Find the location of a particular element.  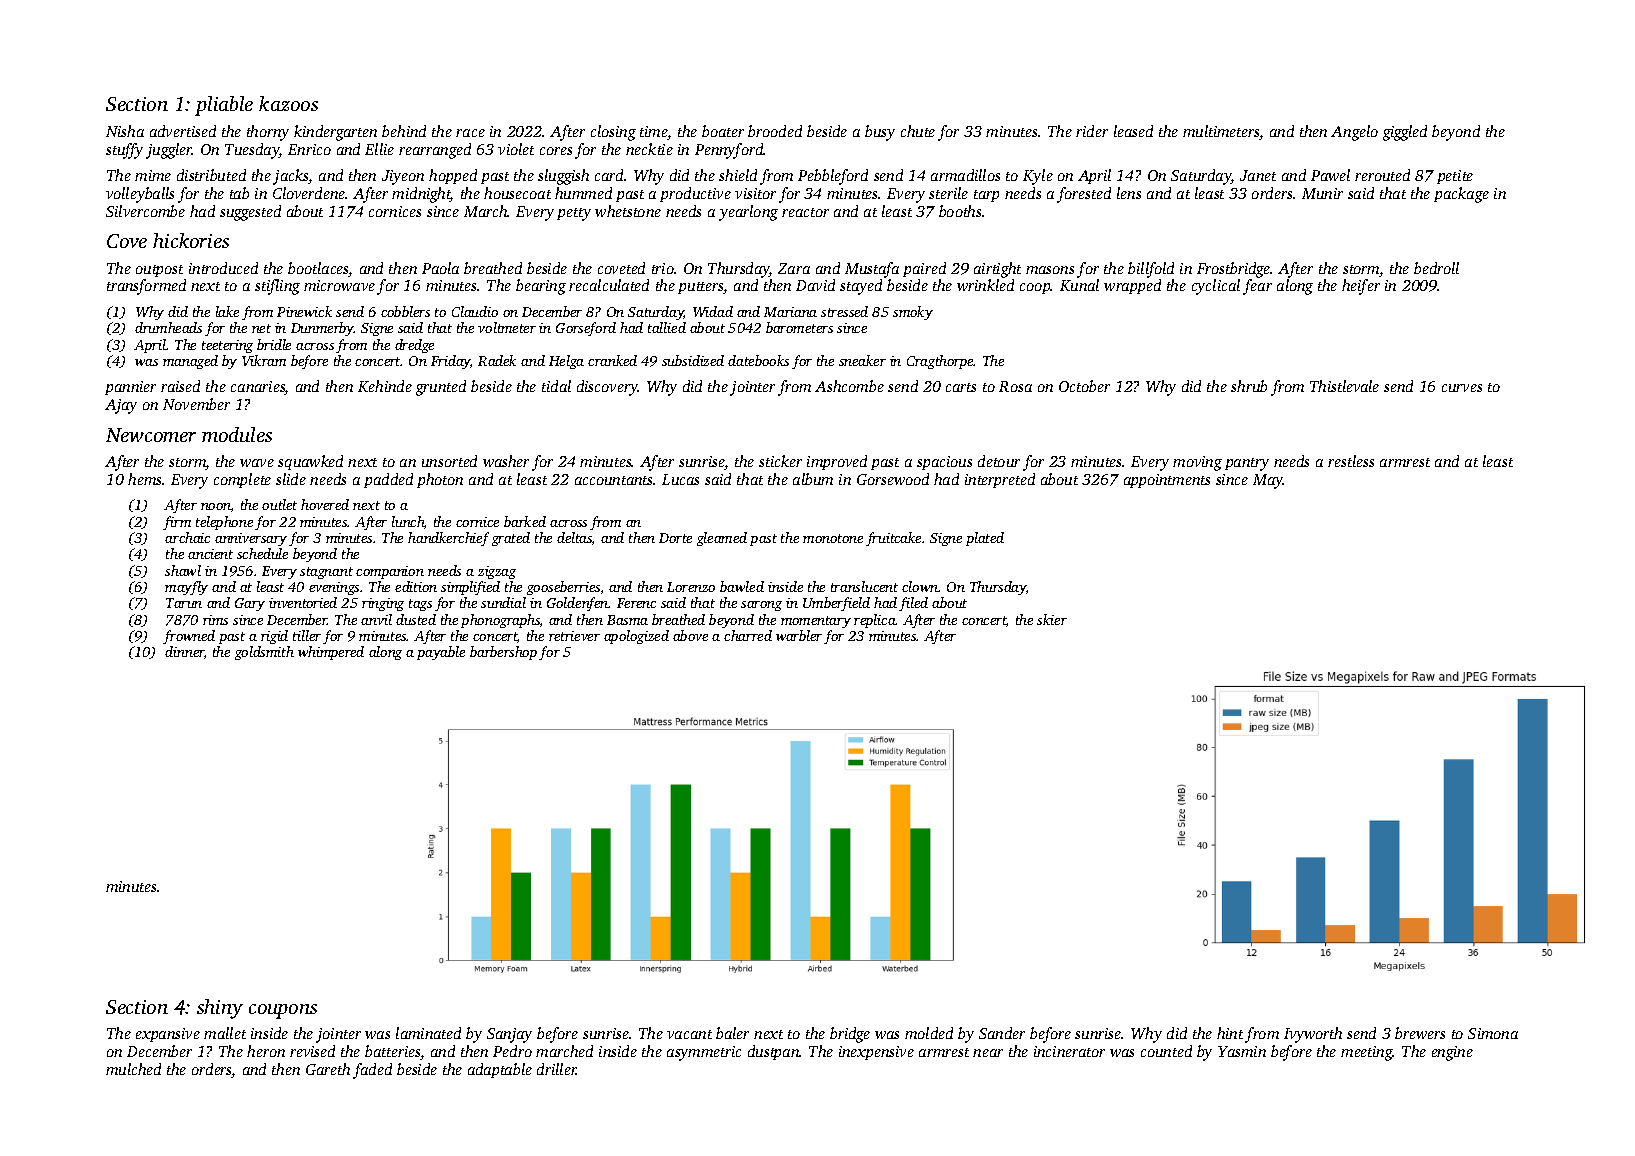

Simona is located at coordinates (1493, 1033).
